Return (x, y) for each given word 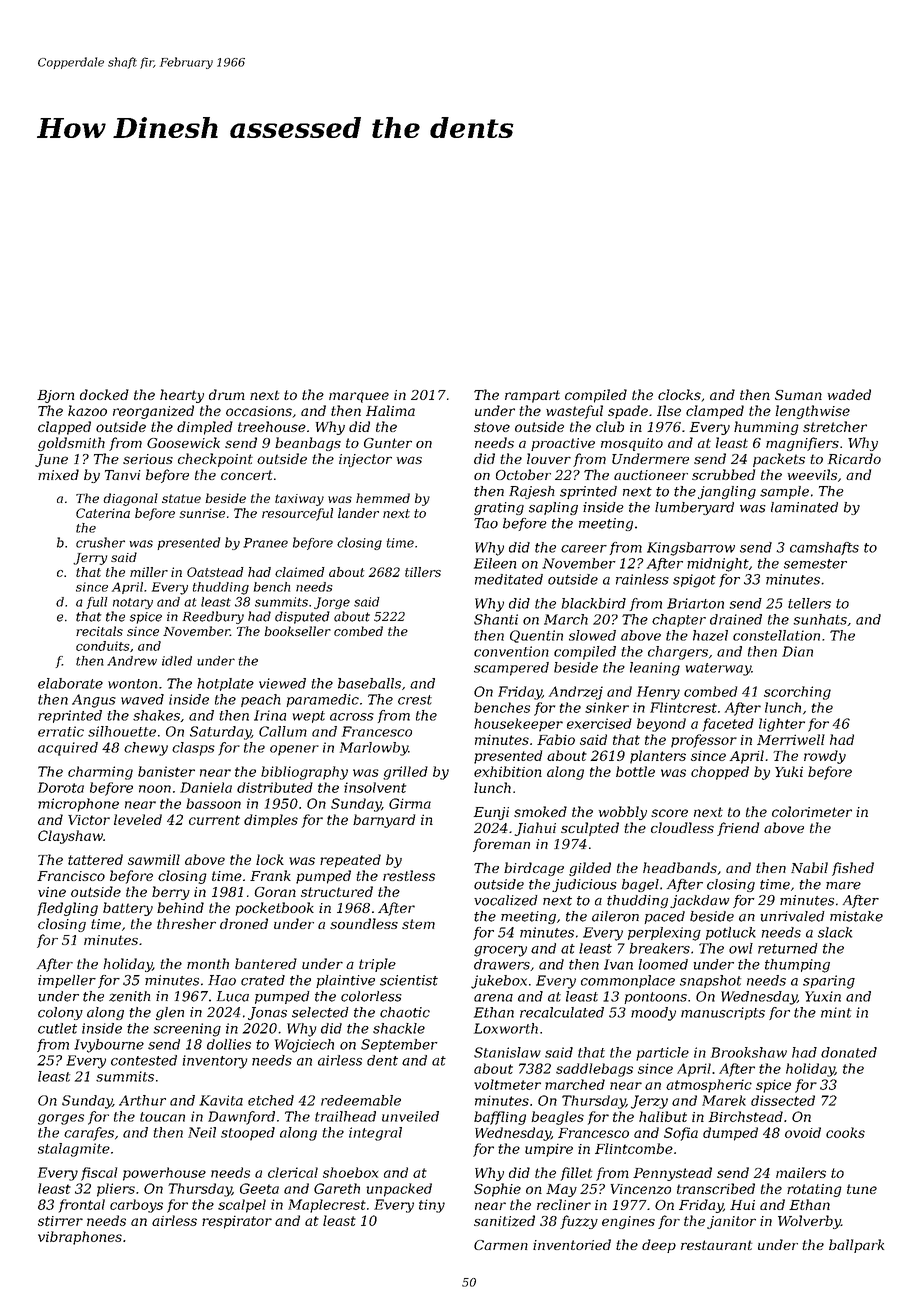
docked (104, 394)
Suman (798, 395)
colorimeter (812, 811)
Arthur (142, 1100)
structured (337, 891)
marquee (359, 397)
